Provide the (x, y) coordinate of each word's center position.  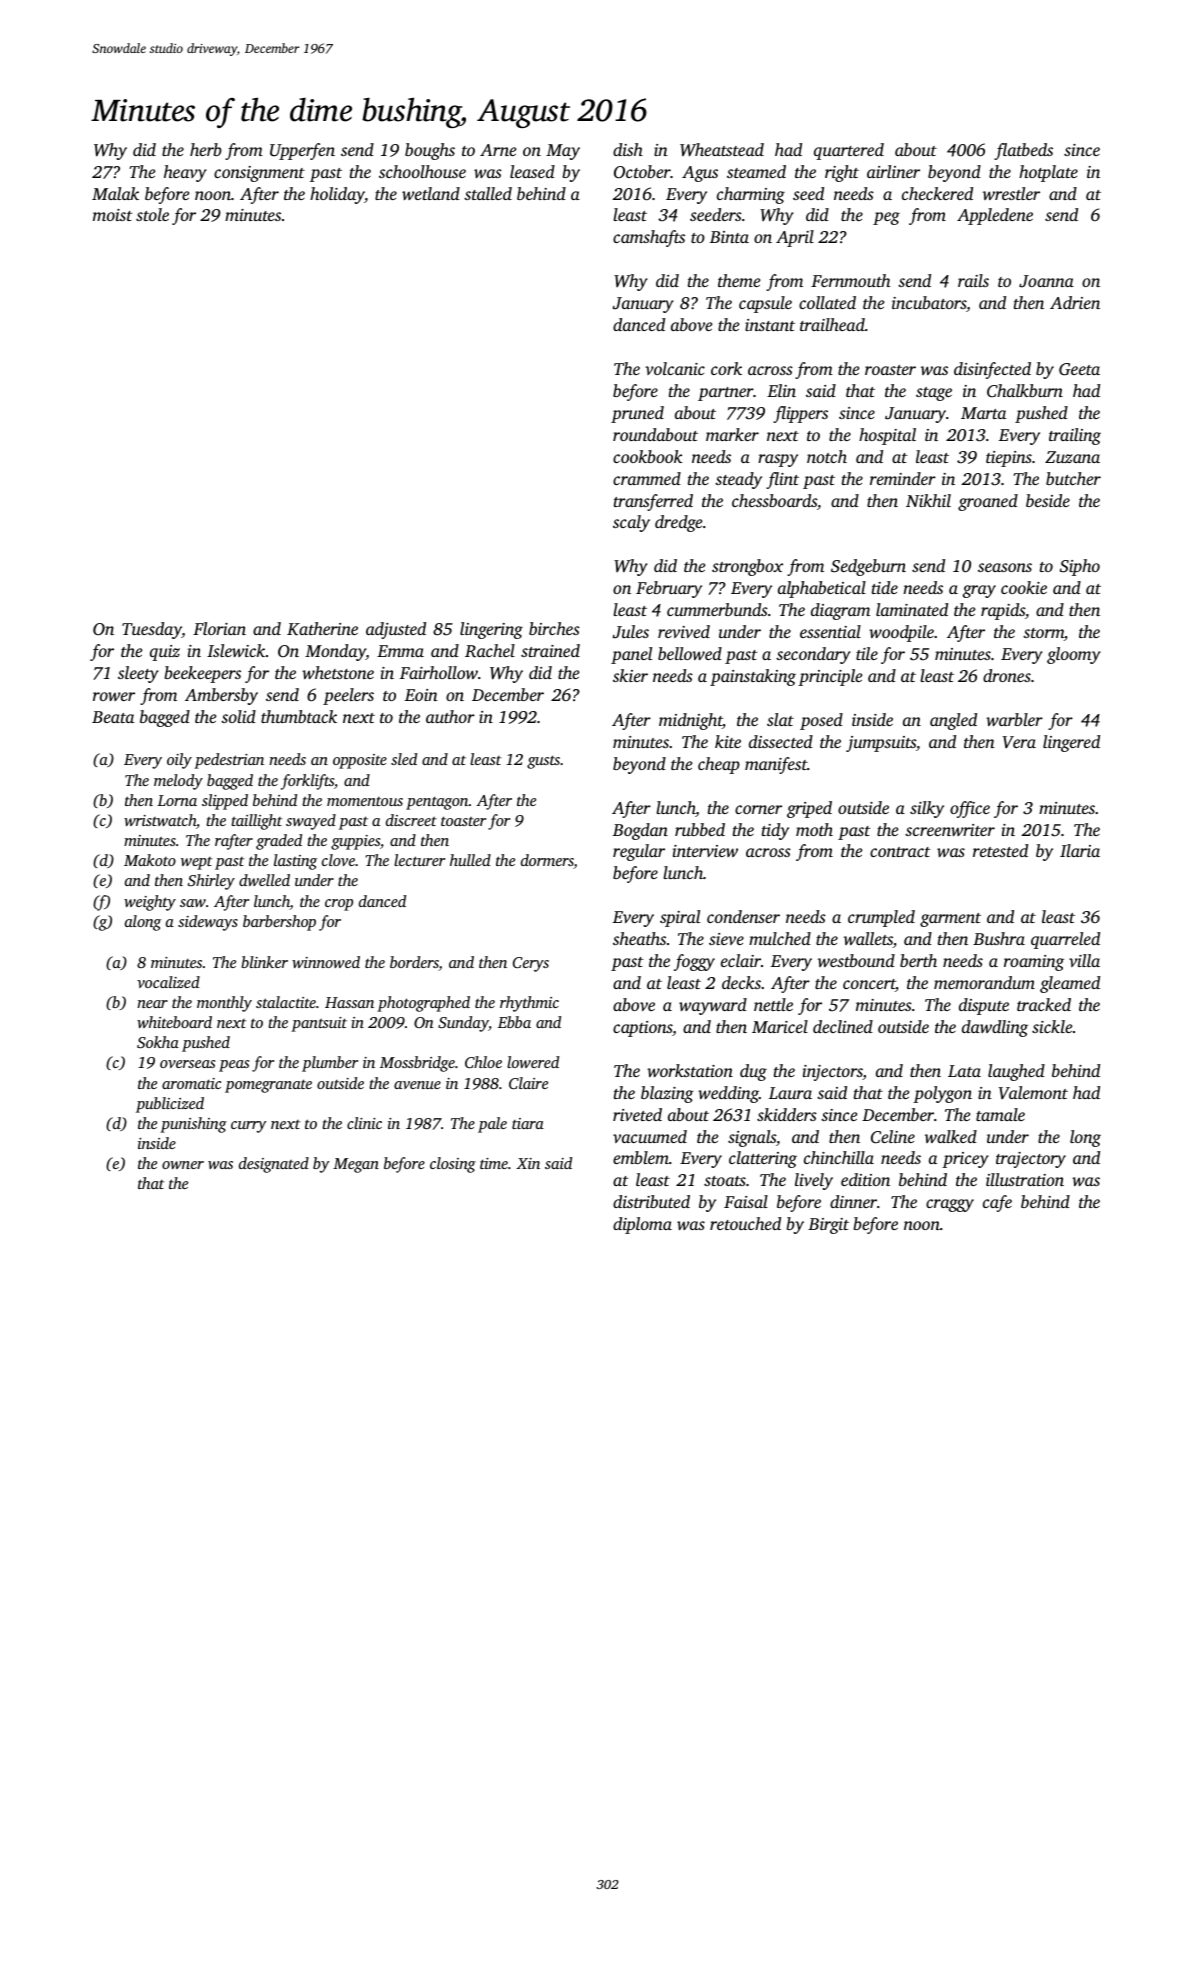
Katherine (322, 629)
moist (112, 215)
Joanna (1046, 281)
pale (492, 1125)
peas (234, 1066)
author (450, 716)
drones (1007, 675)
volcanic (675, 368)
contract (900, 852)
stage (934, 394)
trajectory (1031, 1160)
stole (152, 214)
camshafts (649, 238)
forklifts (307, 782)
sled (404, 759)
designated (274, 1165)
